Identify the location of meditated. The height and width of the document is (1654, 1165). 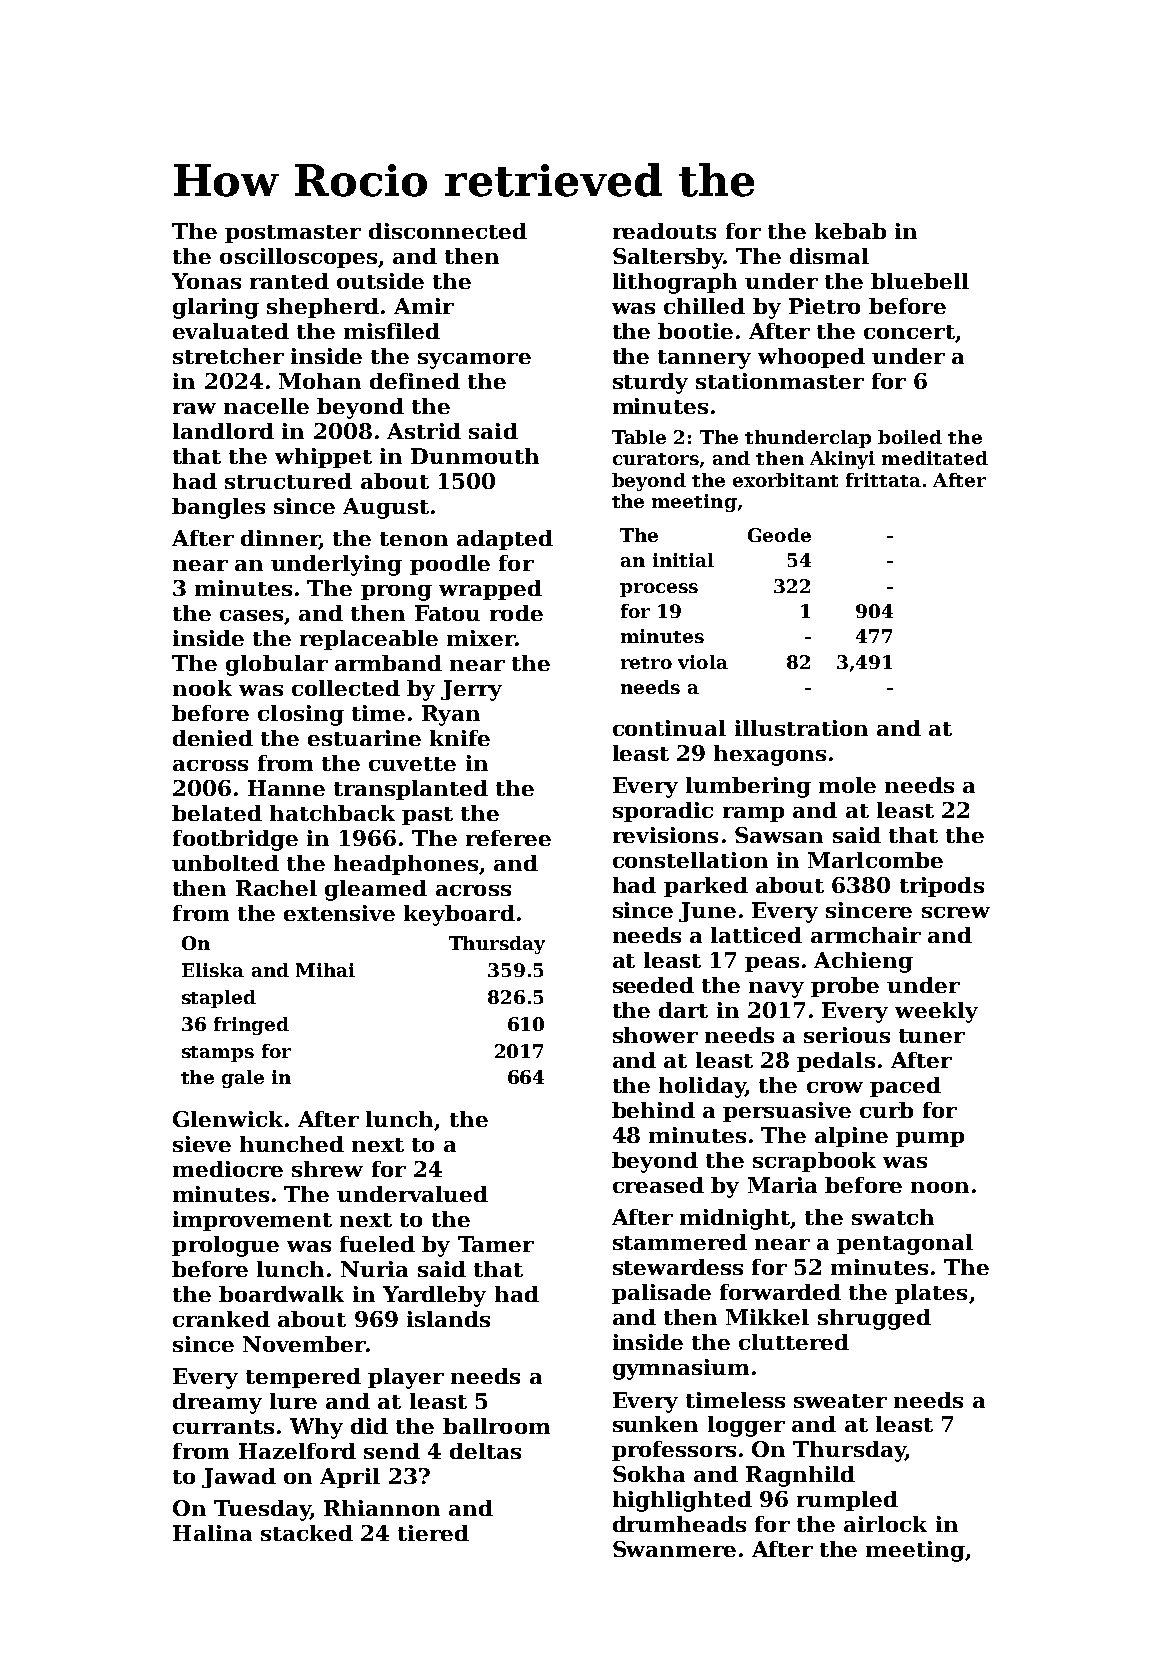
(935, 458).
